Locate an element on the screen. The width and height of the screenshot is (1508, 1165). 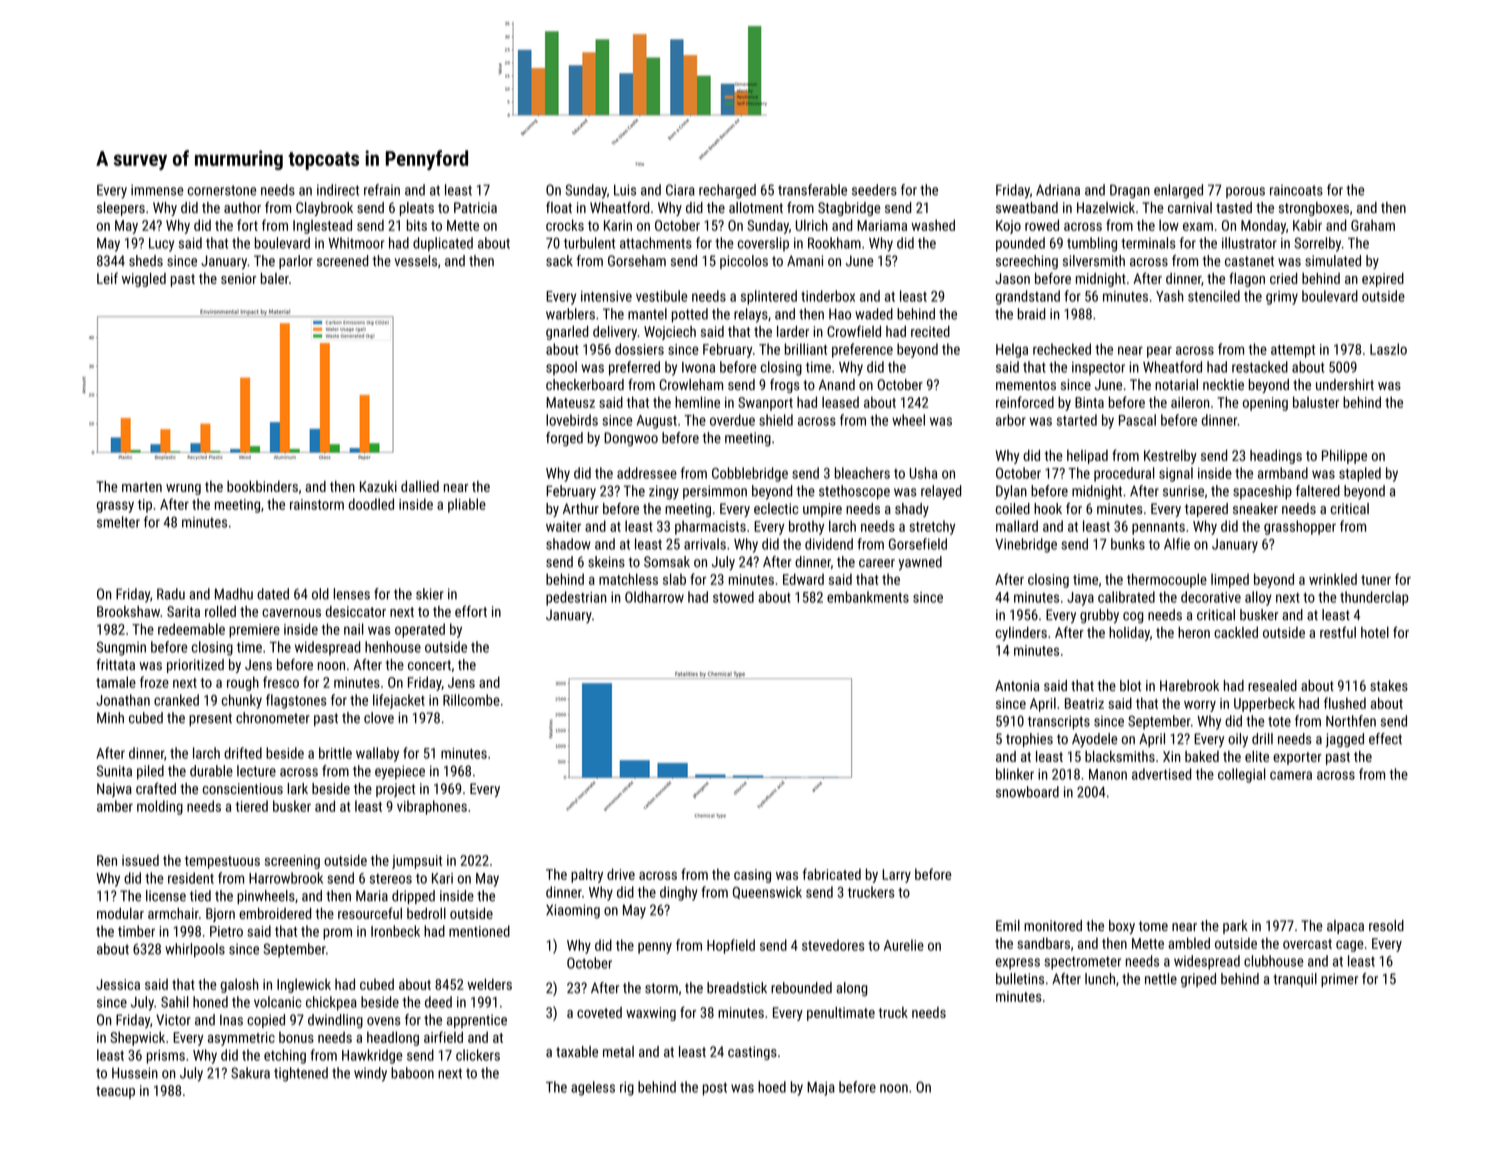
Brookshaw is located at coordinates (128, 611).
